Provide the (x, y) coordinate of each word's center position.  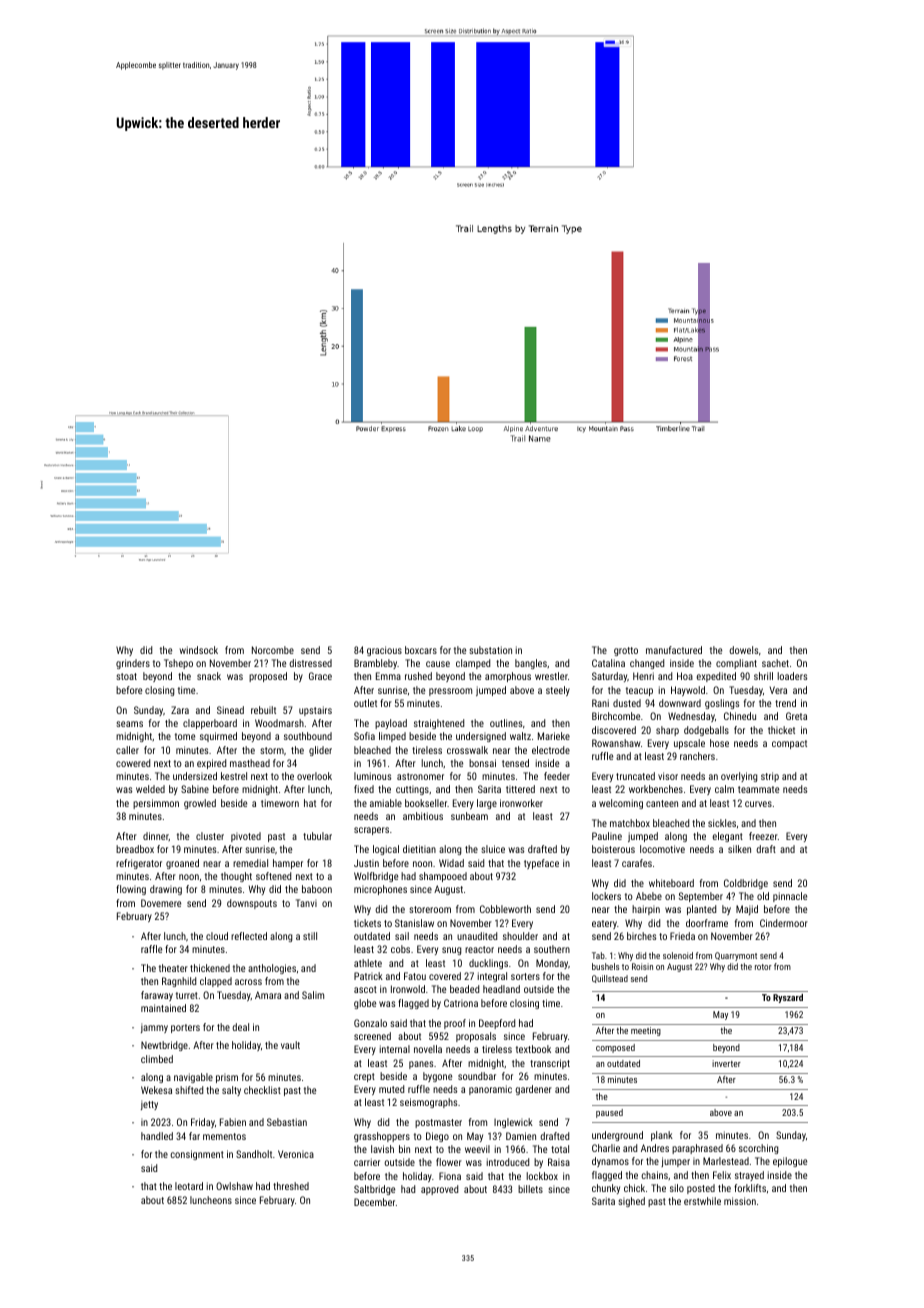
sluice (493, 849)
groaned (182, 864)
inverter (726, 1063)
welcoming (621, 804)
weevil (477, 1149)
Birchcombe (616, 716)
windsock (199, 650)
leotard (189, 1186)
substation (490, 650)
